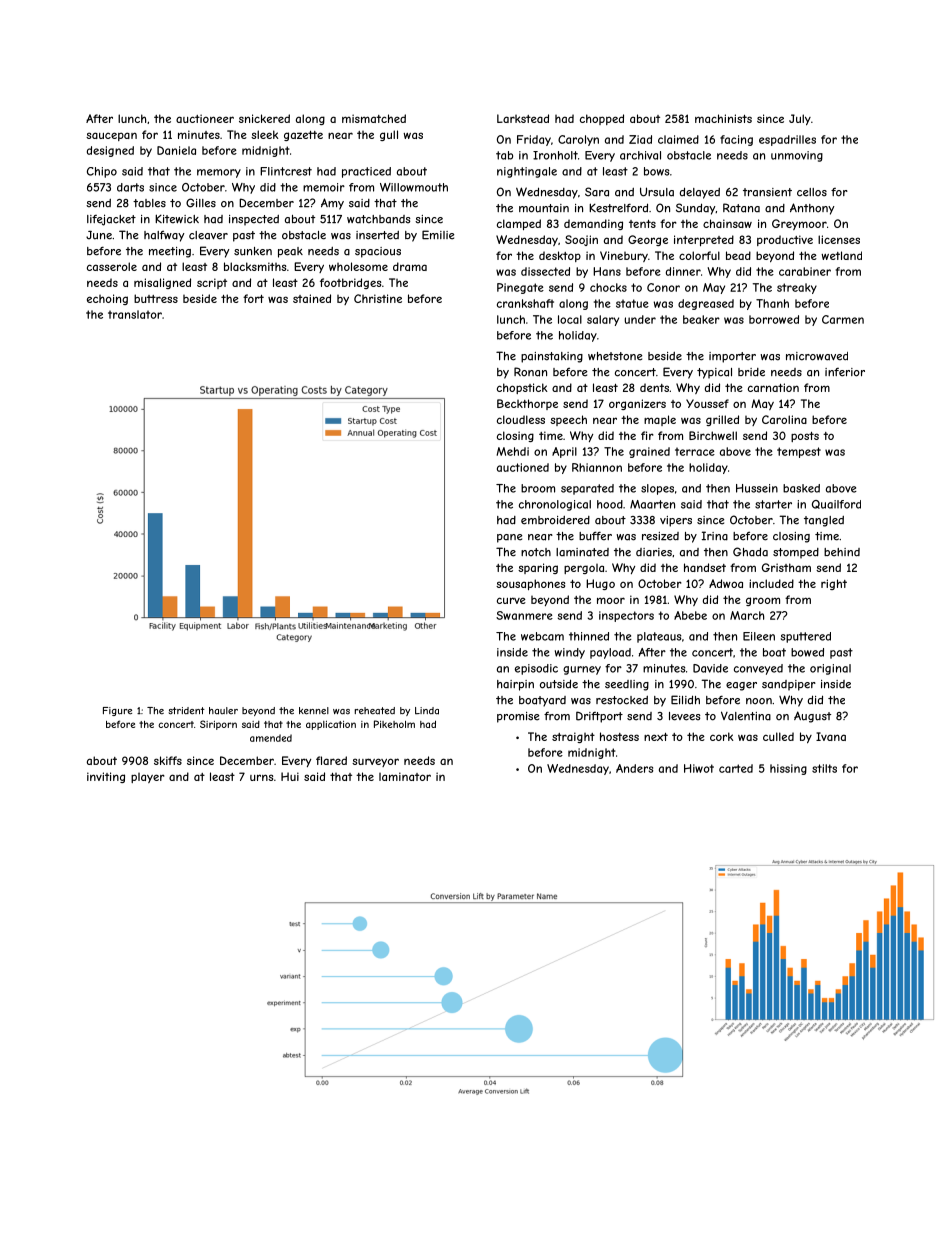 This image has width=952, height=1233. Describe the element at coordinates (602, 119) in the image. I see `chopped` at that location.
